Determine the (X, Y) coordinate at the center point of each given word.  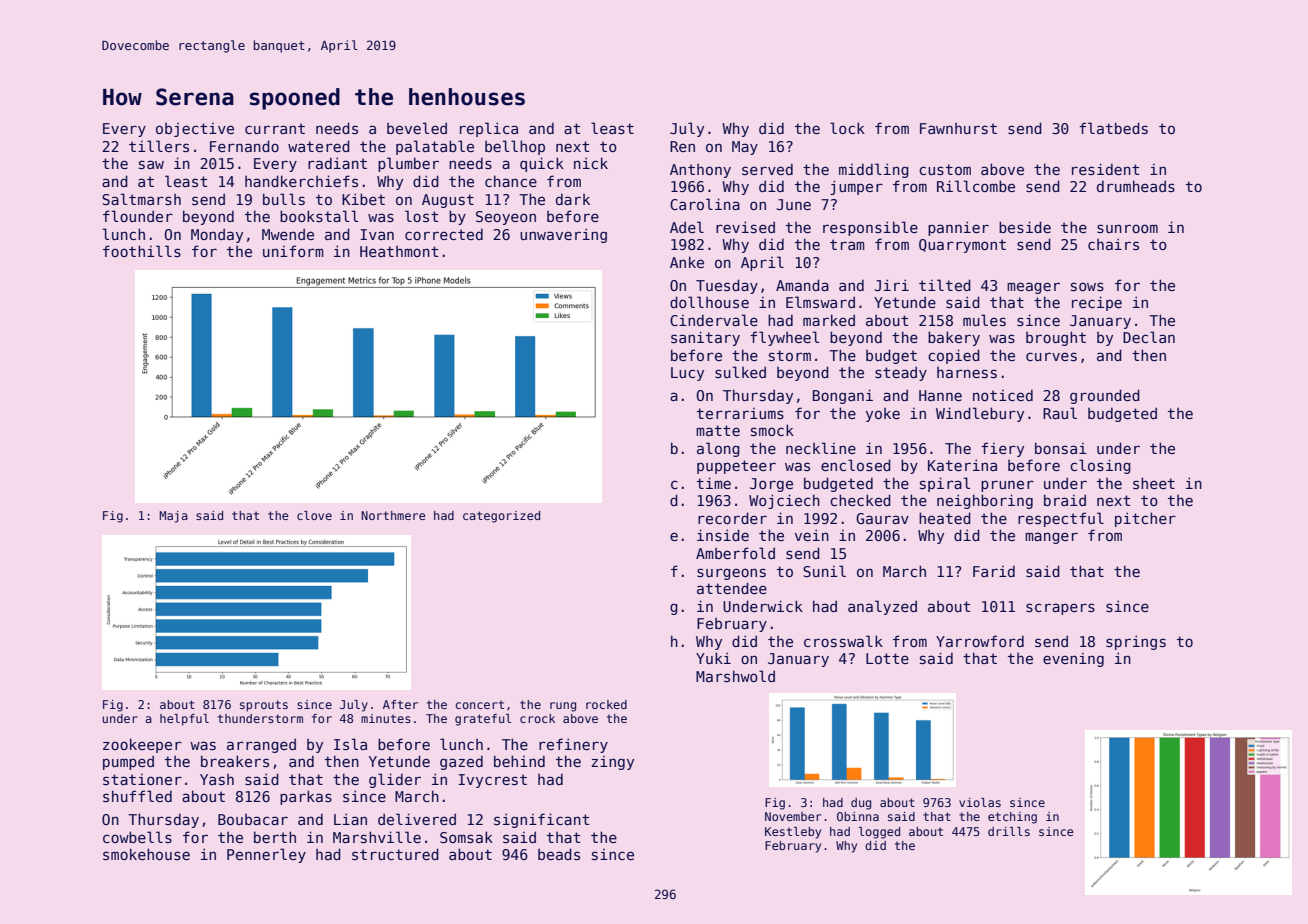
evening (1073, 660)
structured (395, 854)
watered (319, 146)
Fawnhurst (958, 128)
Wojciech (784, 501)
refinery (573, 745)
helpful (184, 720)
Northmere (393, 515)
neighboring (985, 501)
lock (847, 128)
